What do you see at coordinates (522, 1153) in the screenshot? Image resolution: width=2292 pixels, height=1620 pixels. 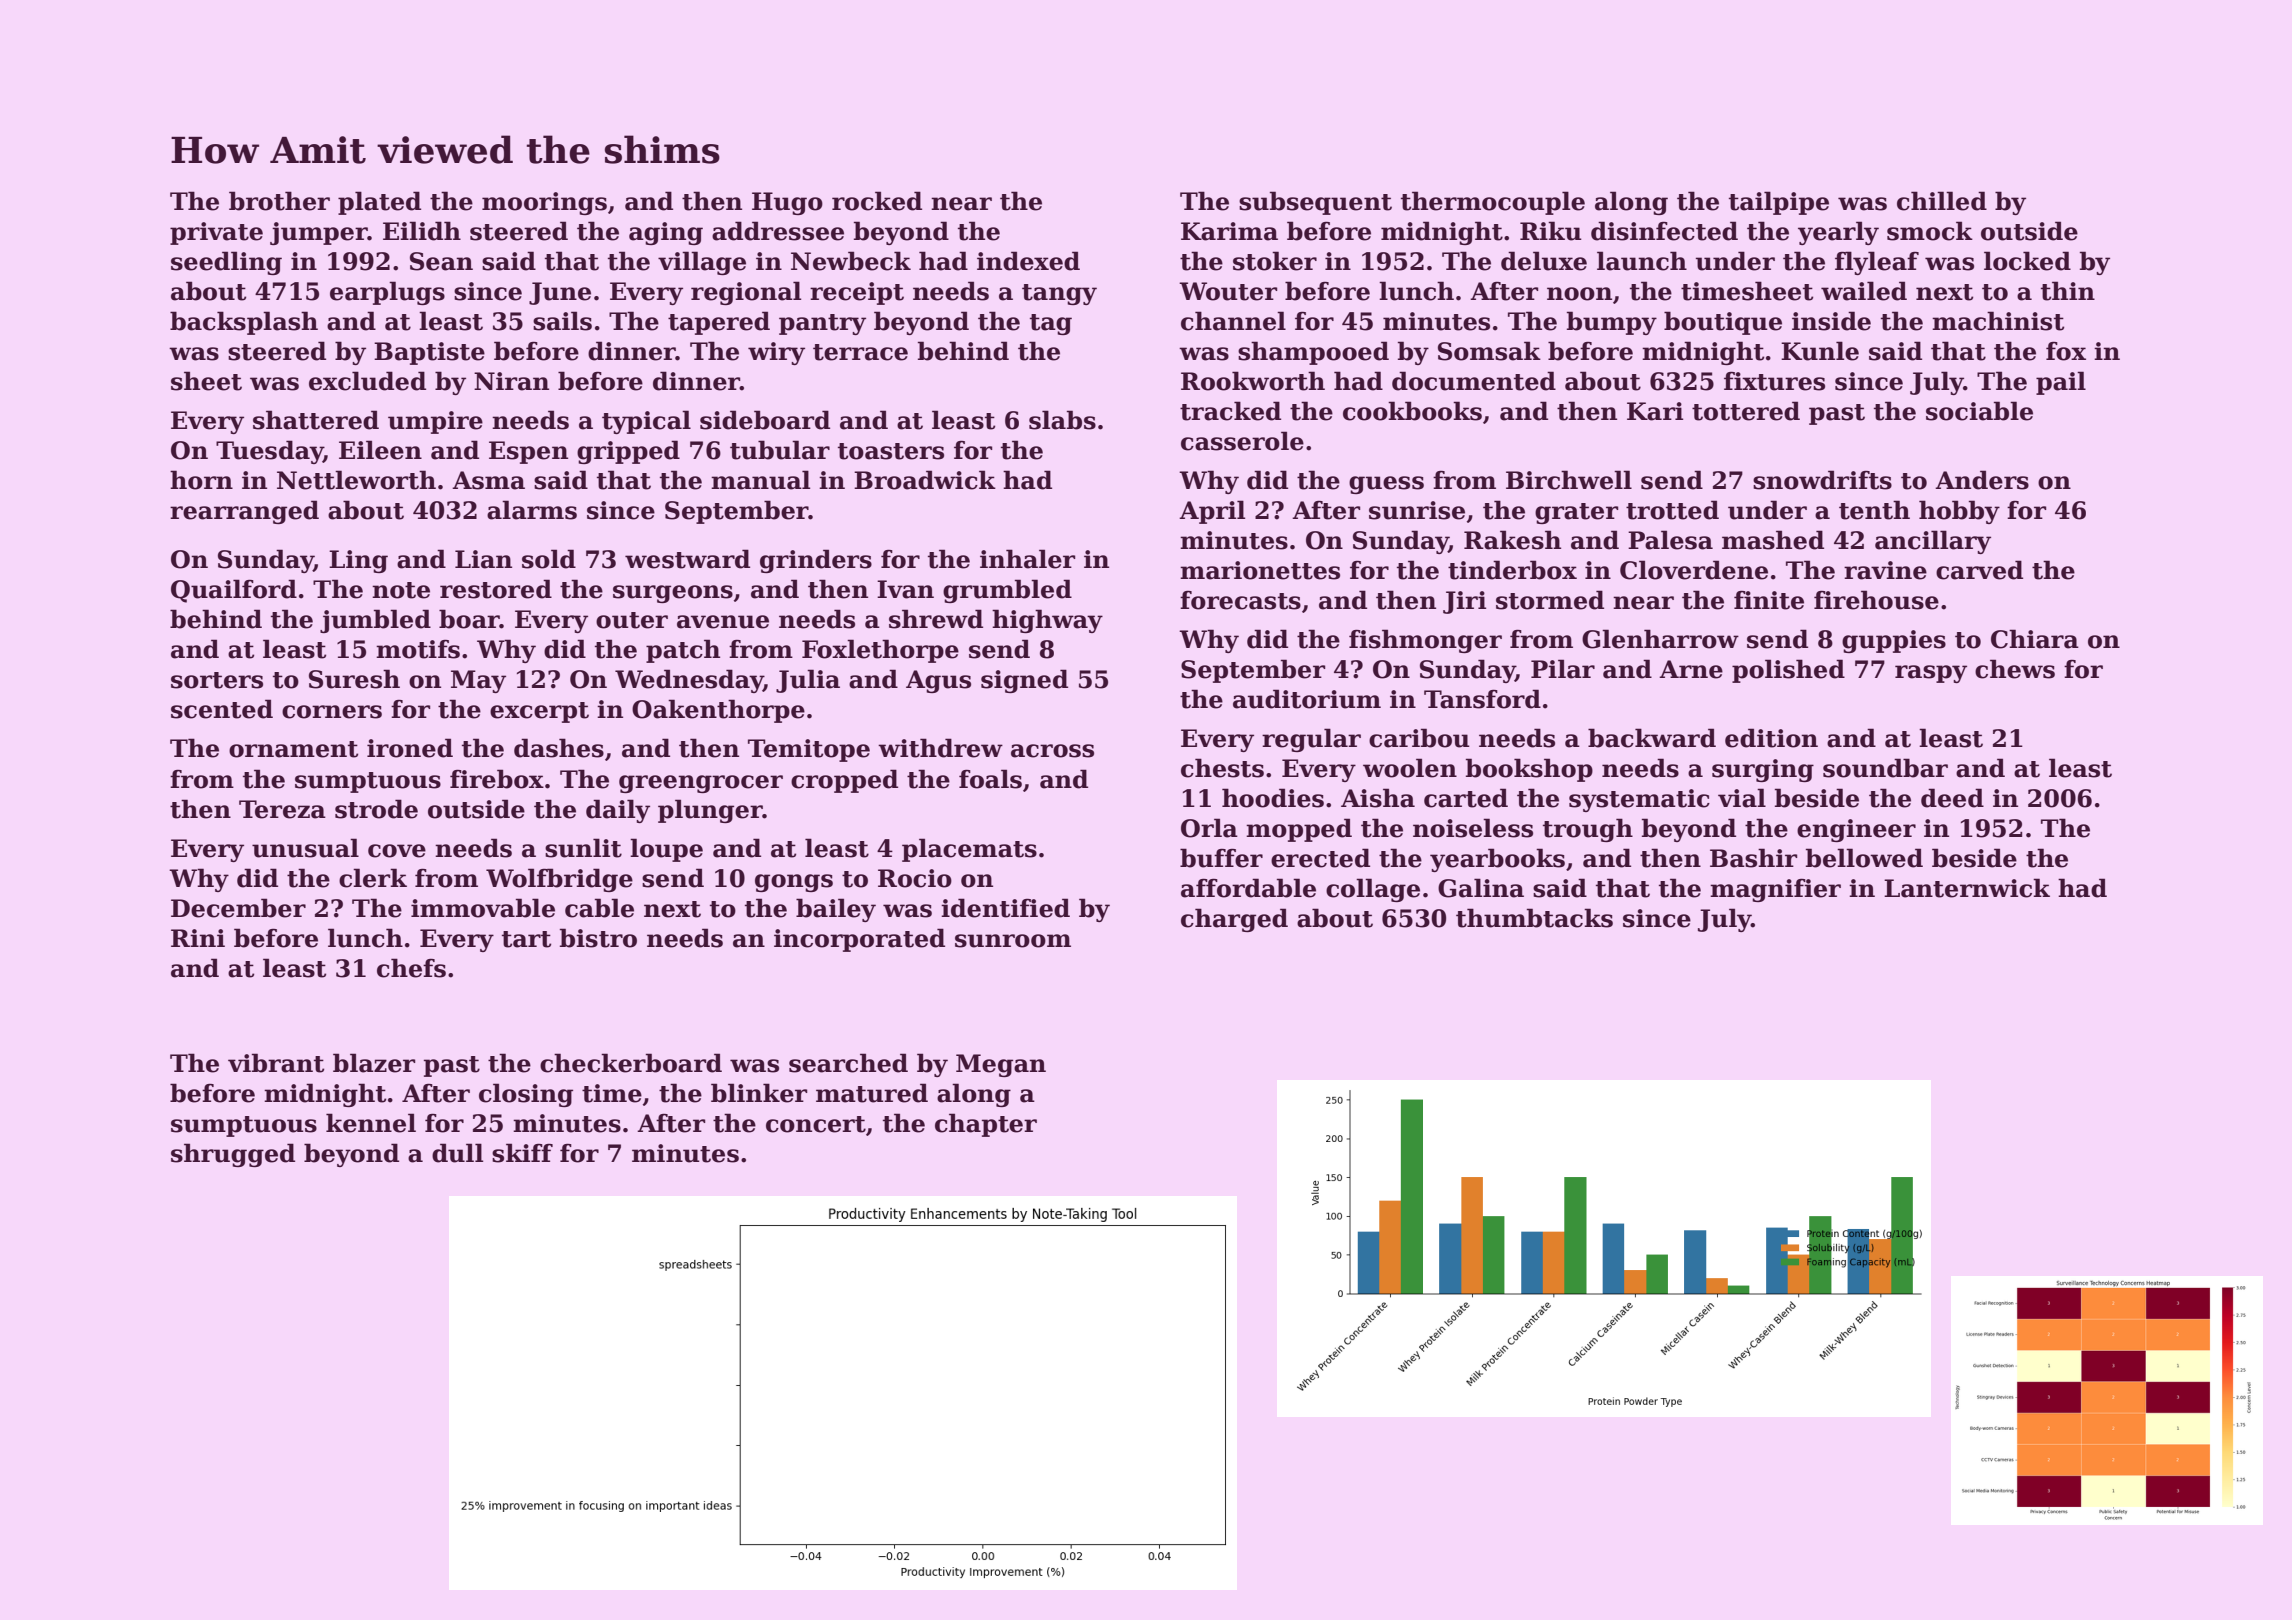 I see `skiff` at bounding box center [522, 1153].
